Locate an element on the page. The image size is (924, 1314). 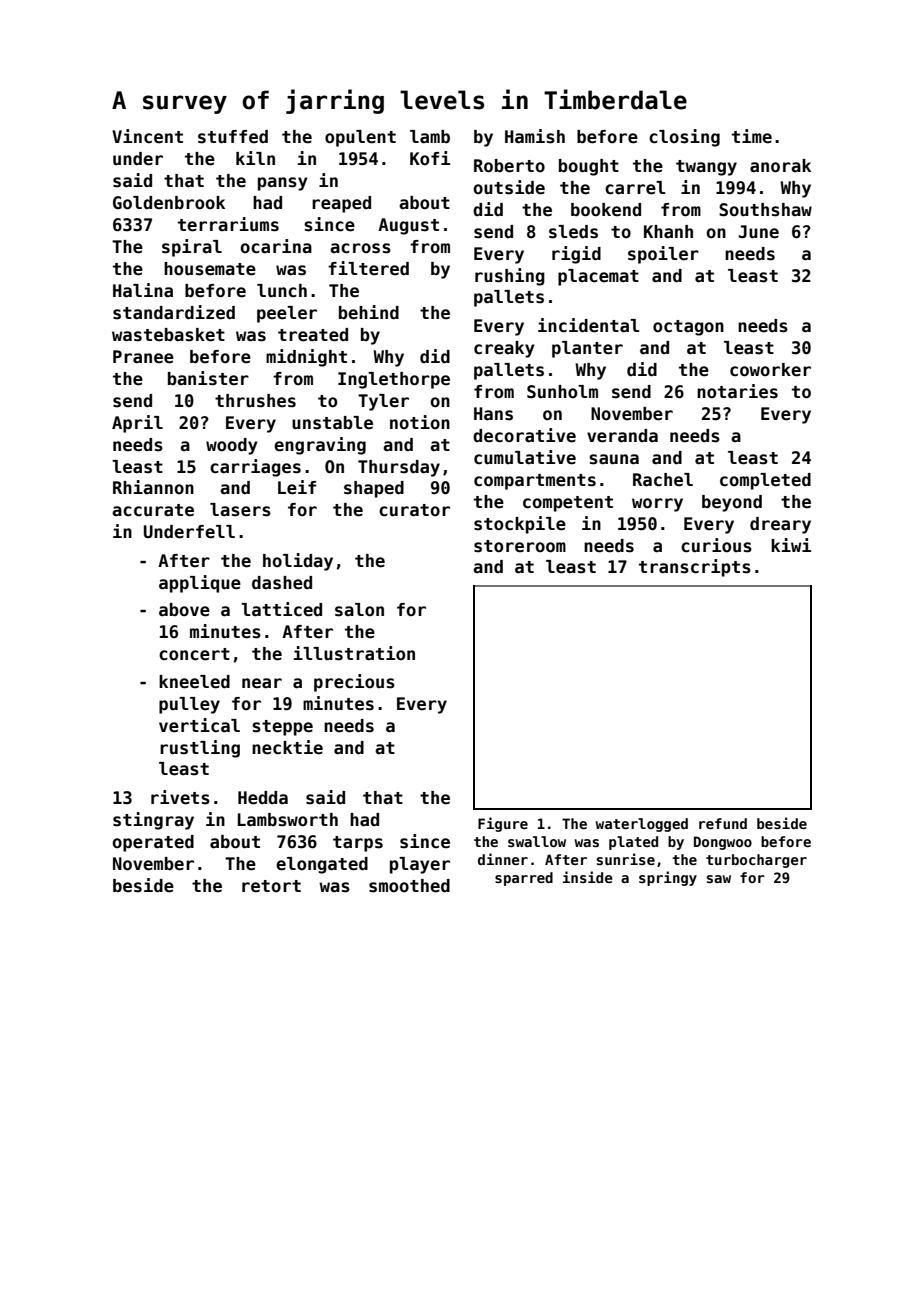
kiwi is located at coordinates (791, 545).
